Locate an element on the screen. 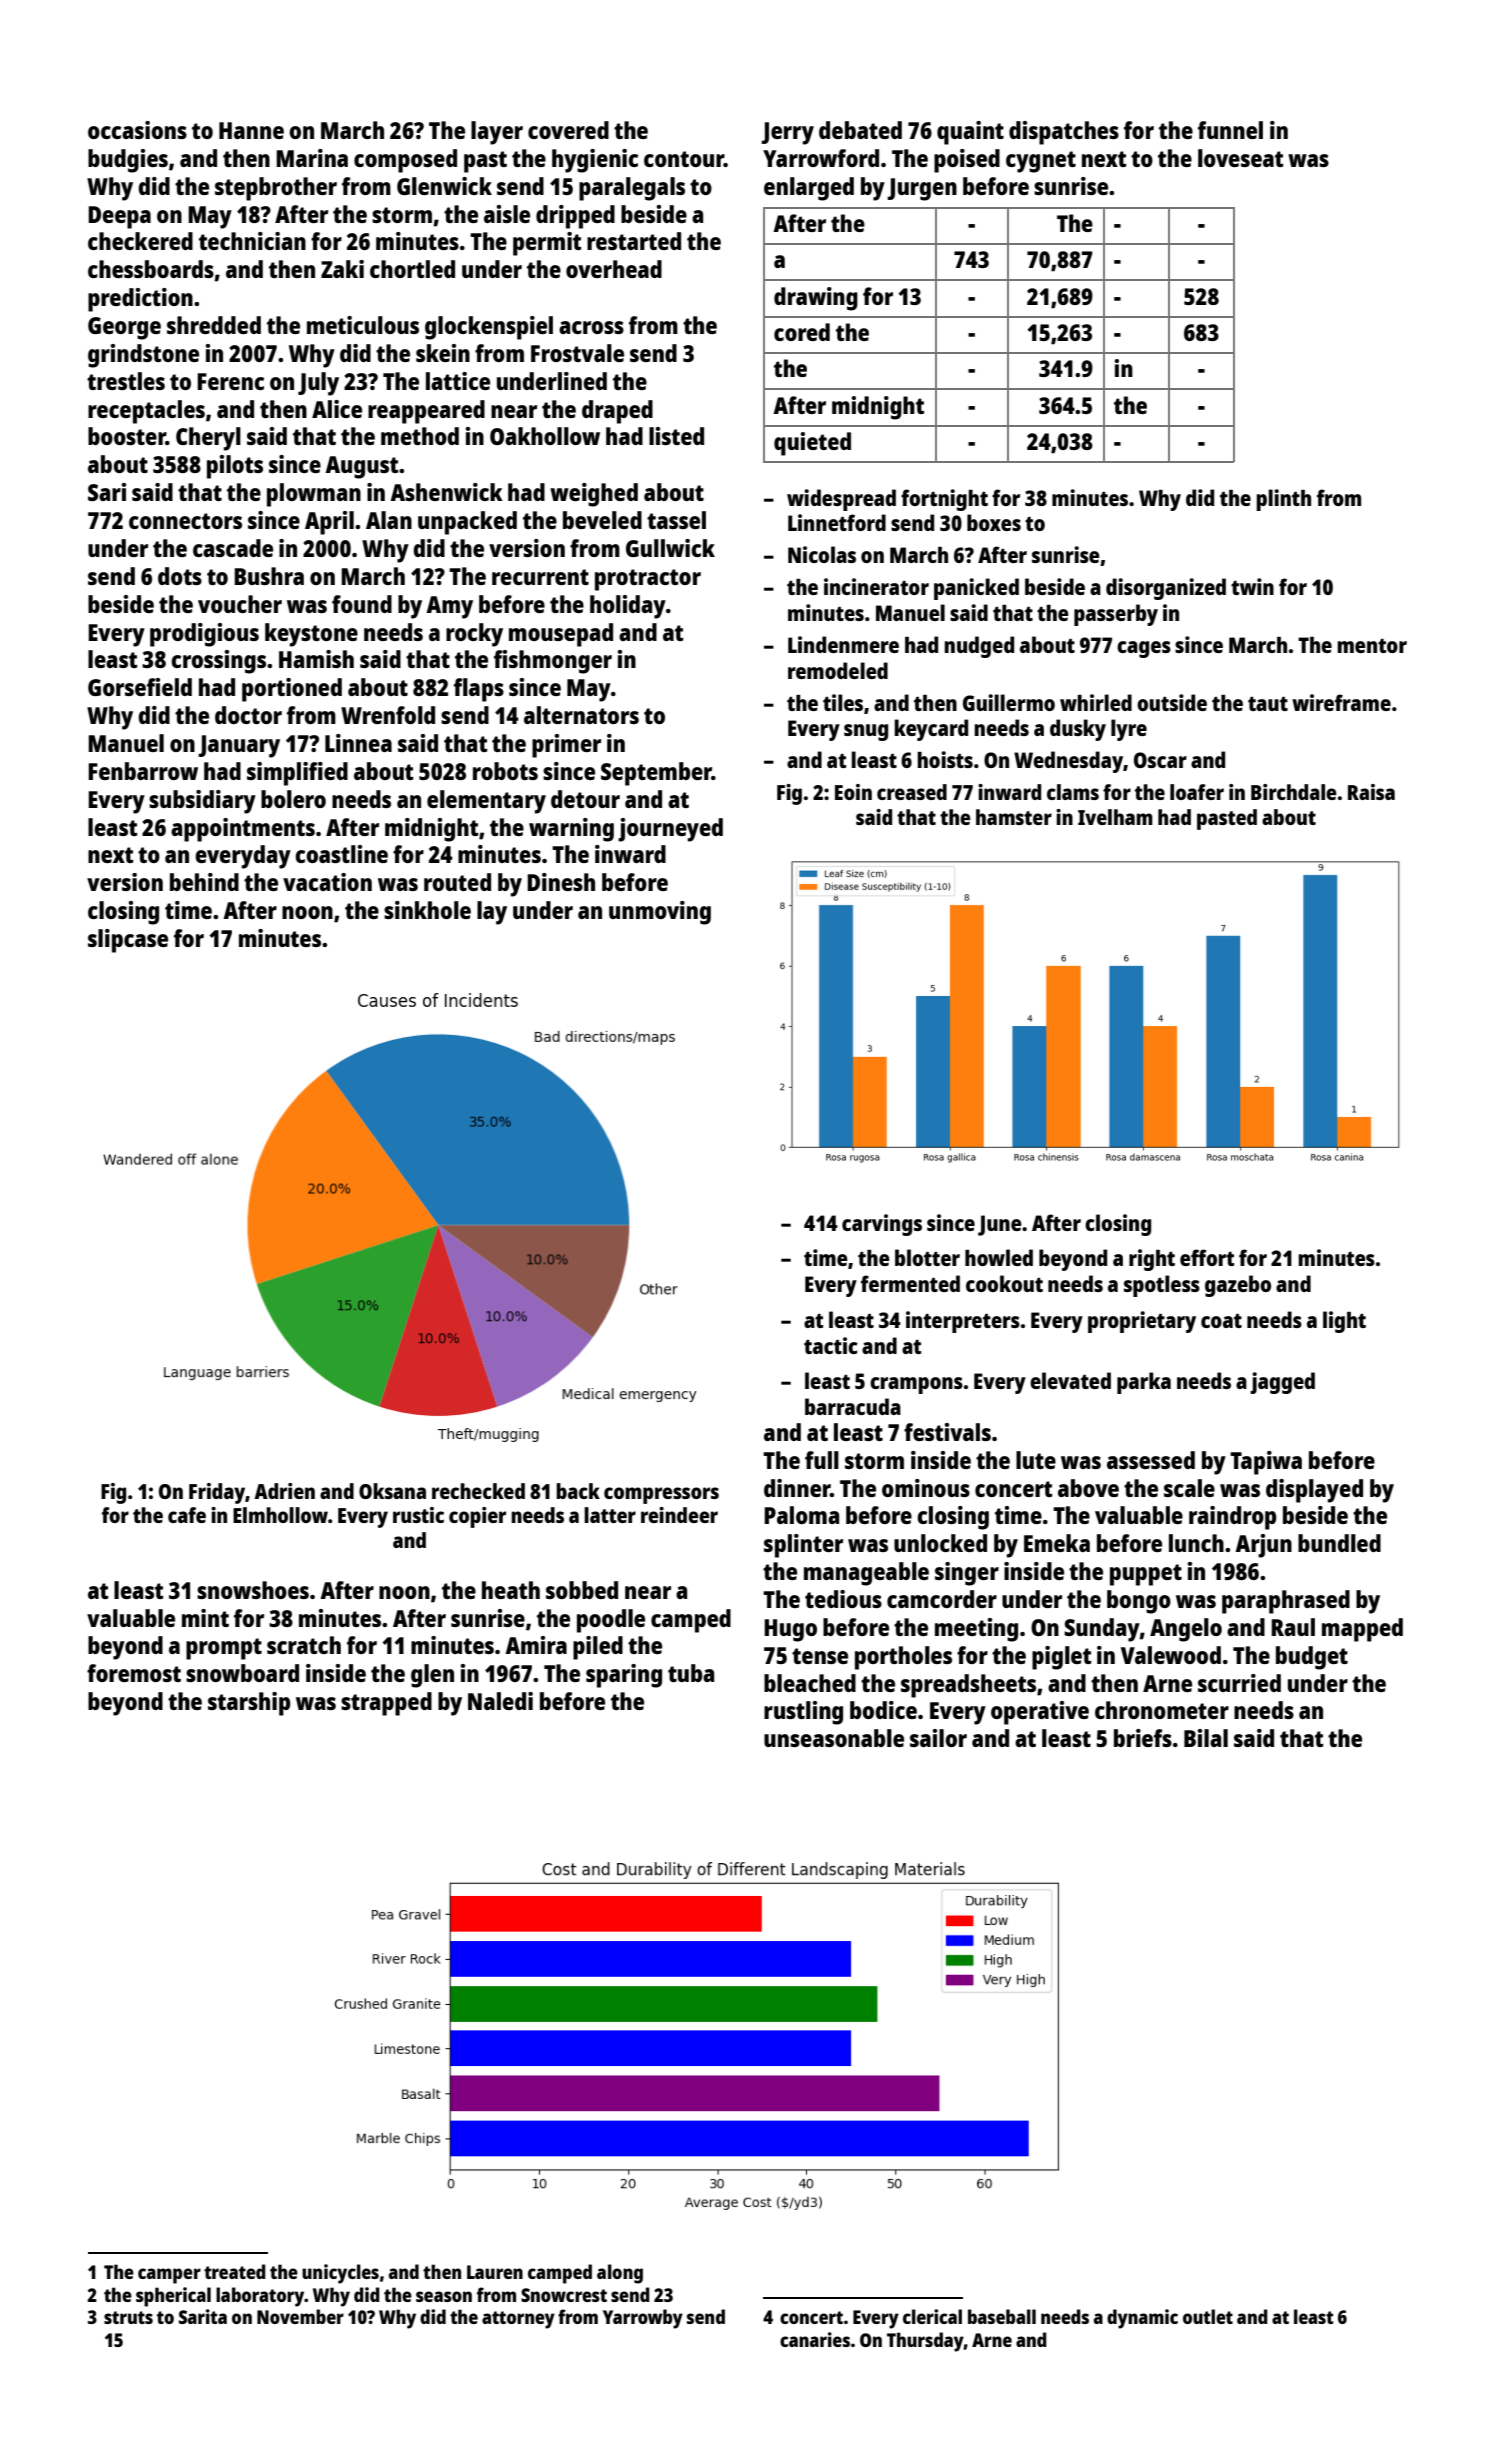 This screenshot has height=2464, width=1496. dynamic is located at coordinates (1142, 2319).
